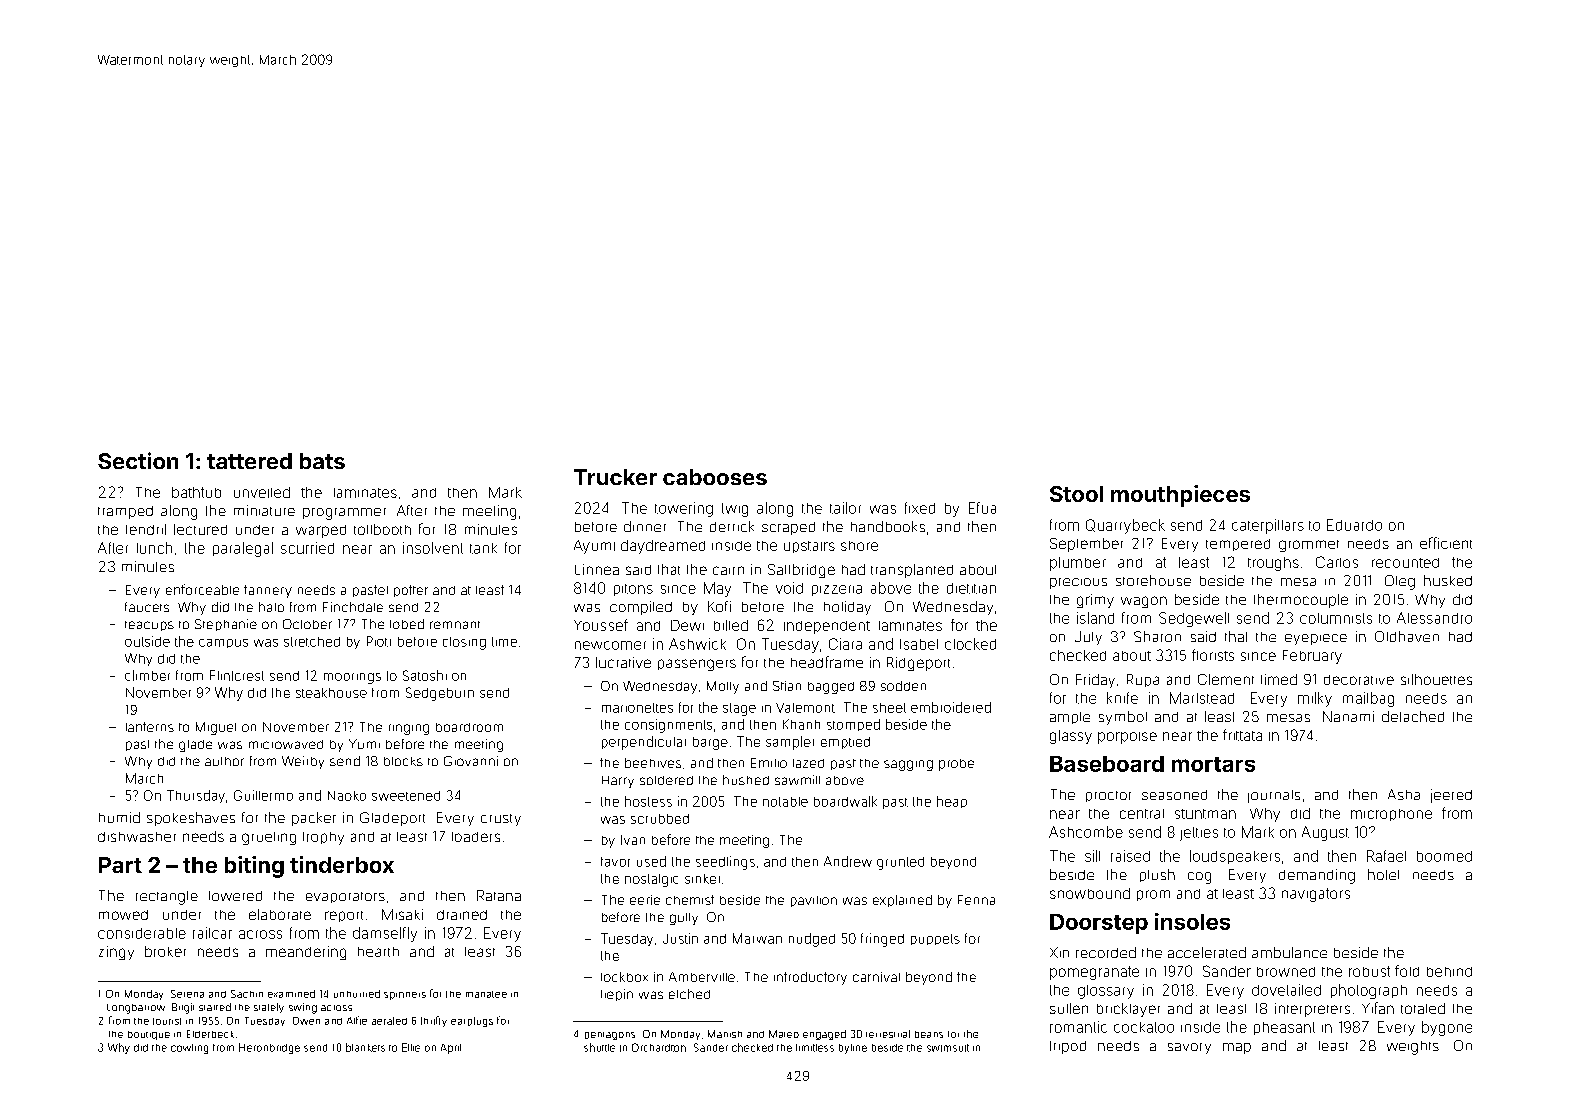  I want to click on Serena, so click(187, 994).
